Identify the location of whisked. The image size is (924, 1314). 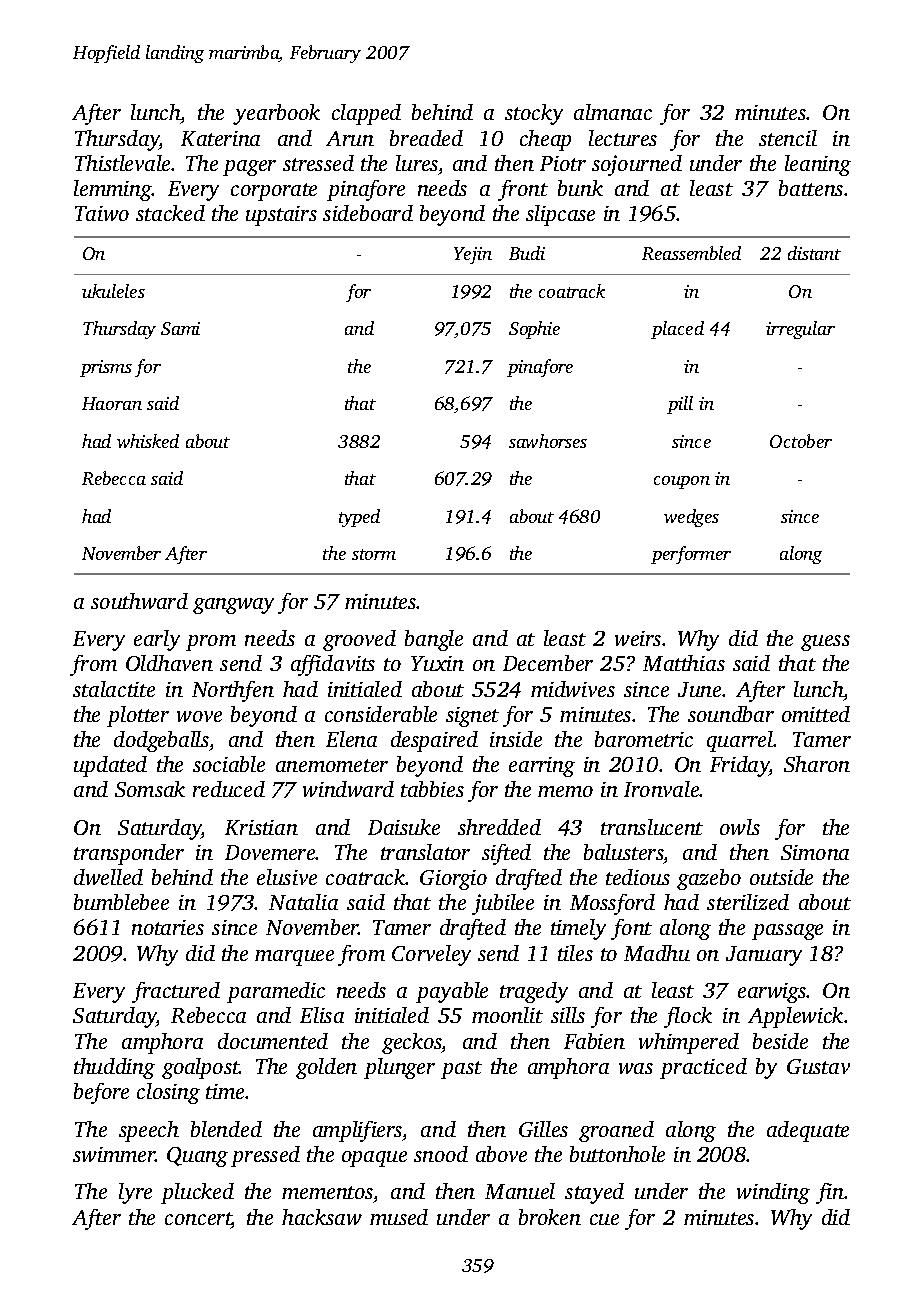
(148, 441).
